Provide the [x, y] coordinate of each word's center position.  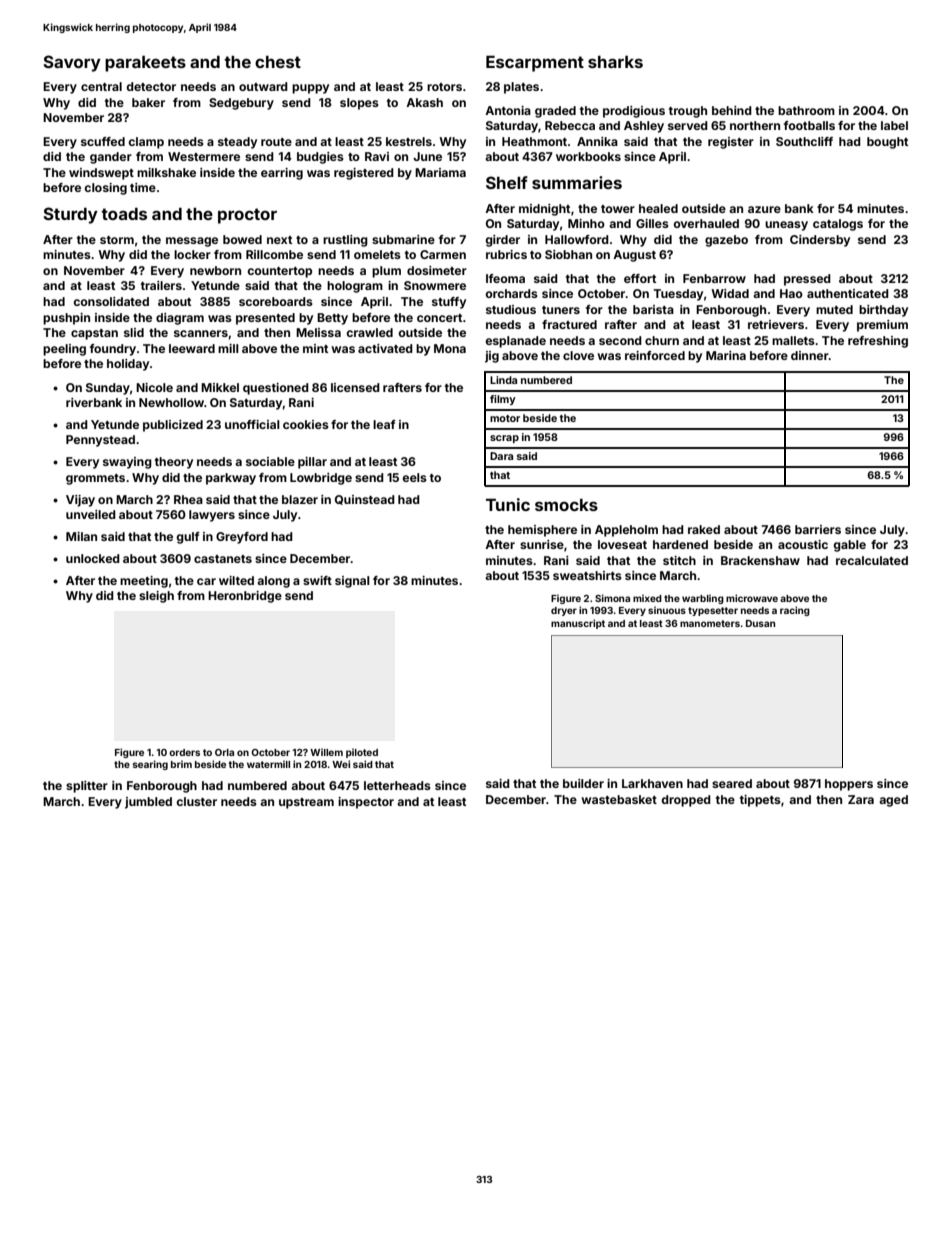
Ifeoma [505, 278]
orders [184, 752]
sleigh [156, 597]
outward [263, 86]
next [279, 240]
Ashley [644, 127]
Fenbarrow [714, 278]
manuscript [578, 624]
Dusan [760, 623]
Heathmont [534, 141]
